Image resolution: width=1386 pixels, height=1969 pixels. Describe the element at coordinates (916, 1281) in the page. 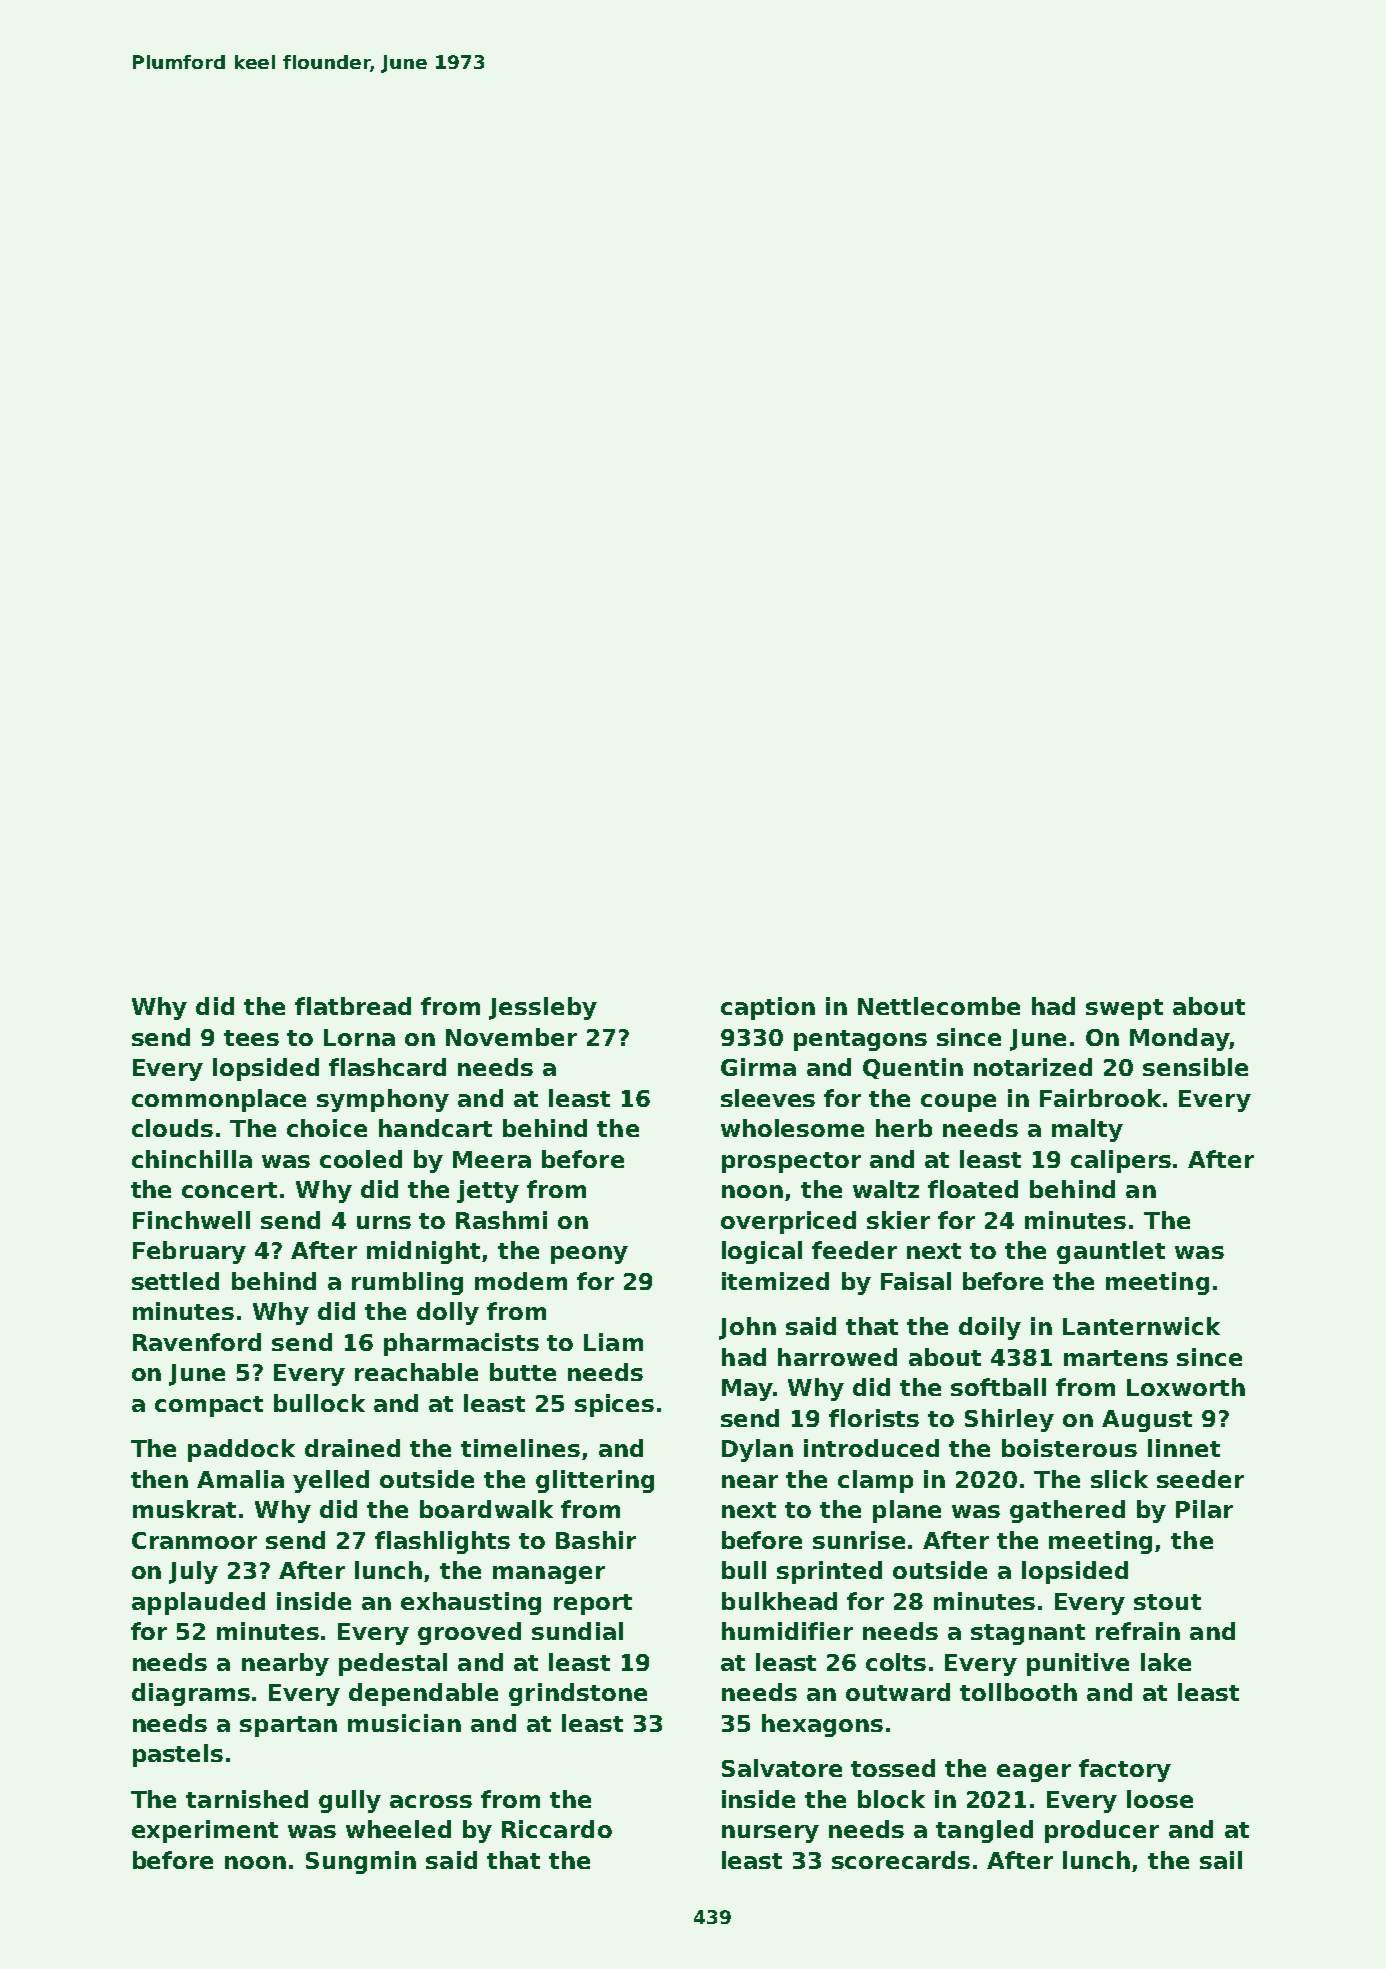

I see `Faisal` at that location.
